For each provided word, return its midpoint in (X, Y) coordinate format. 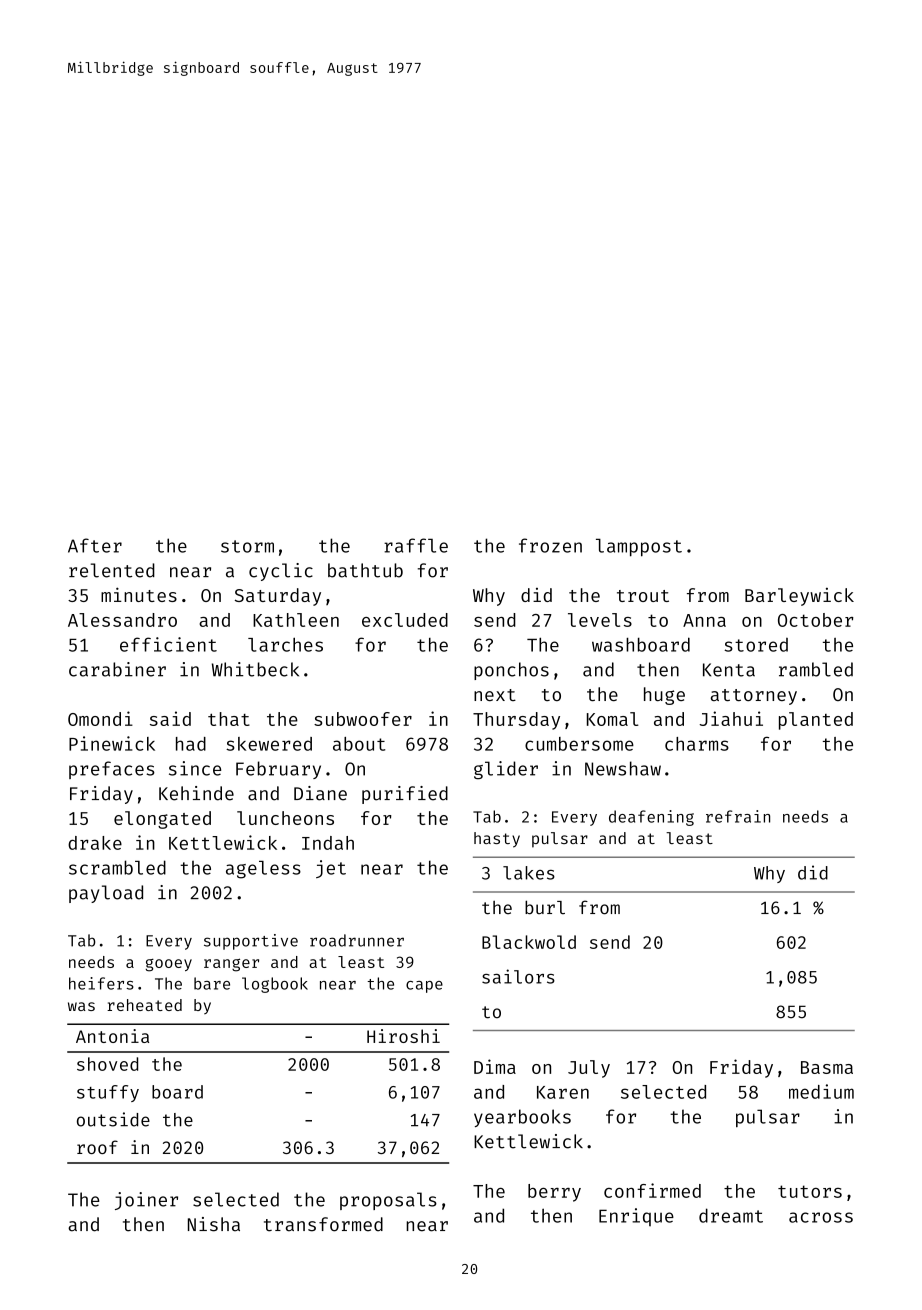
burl (545, 907)
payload (106, 894)
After (95, 545)
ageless (263, 870)
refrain (738, 816)
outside (113, 1119)
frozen (550, 545)
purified (405, 795)
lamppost (639, 548)
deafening (651, 818)
